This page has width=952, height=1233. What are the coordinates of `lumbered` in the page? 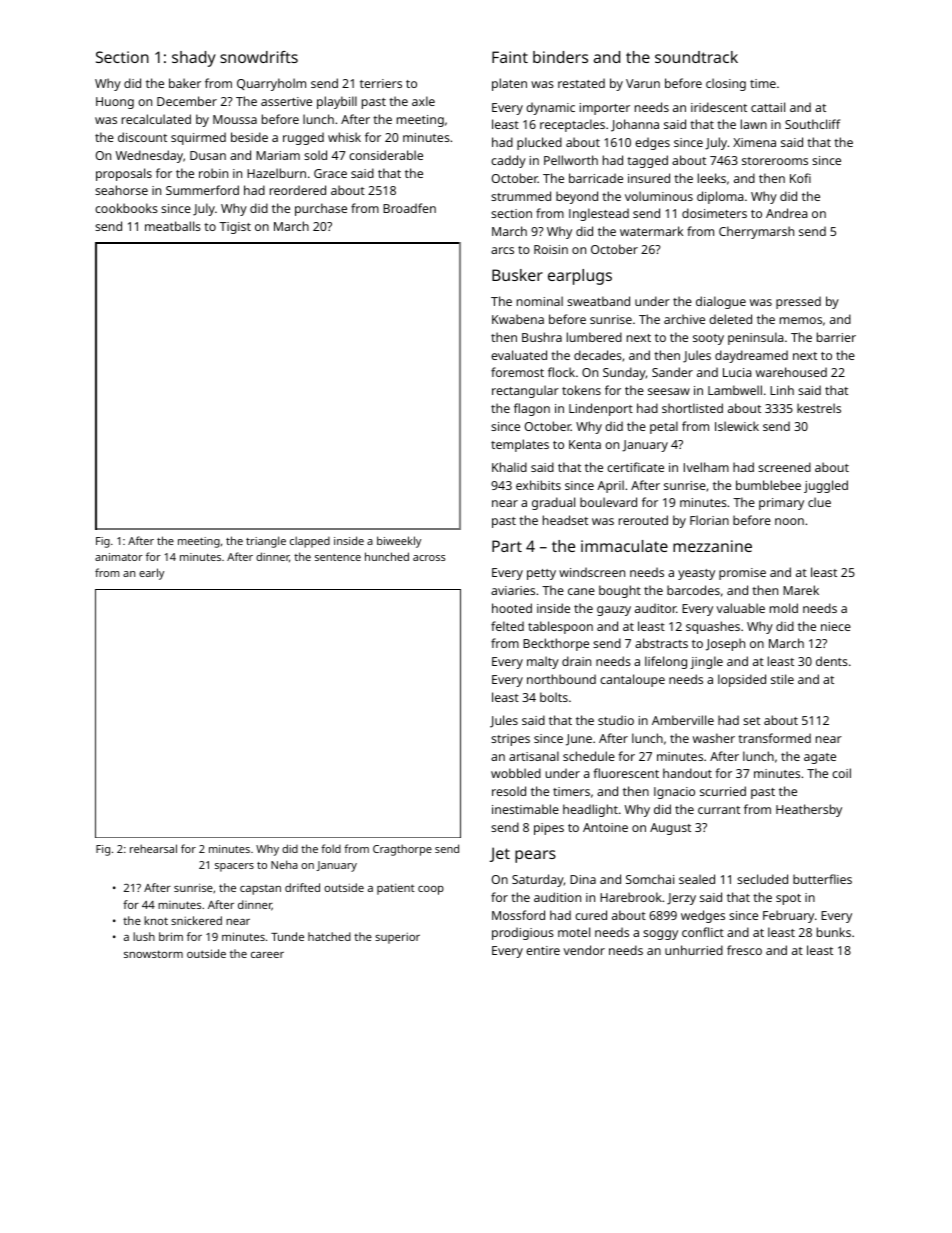 It's located at (594, 337).
